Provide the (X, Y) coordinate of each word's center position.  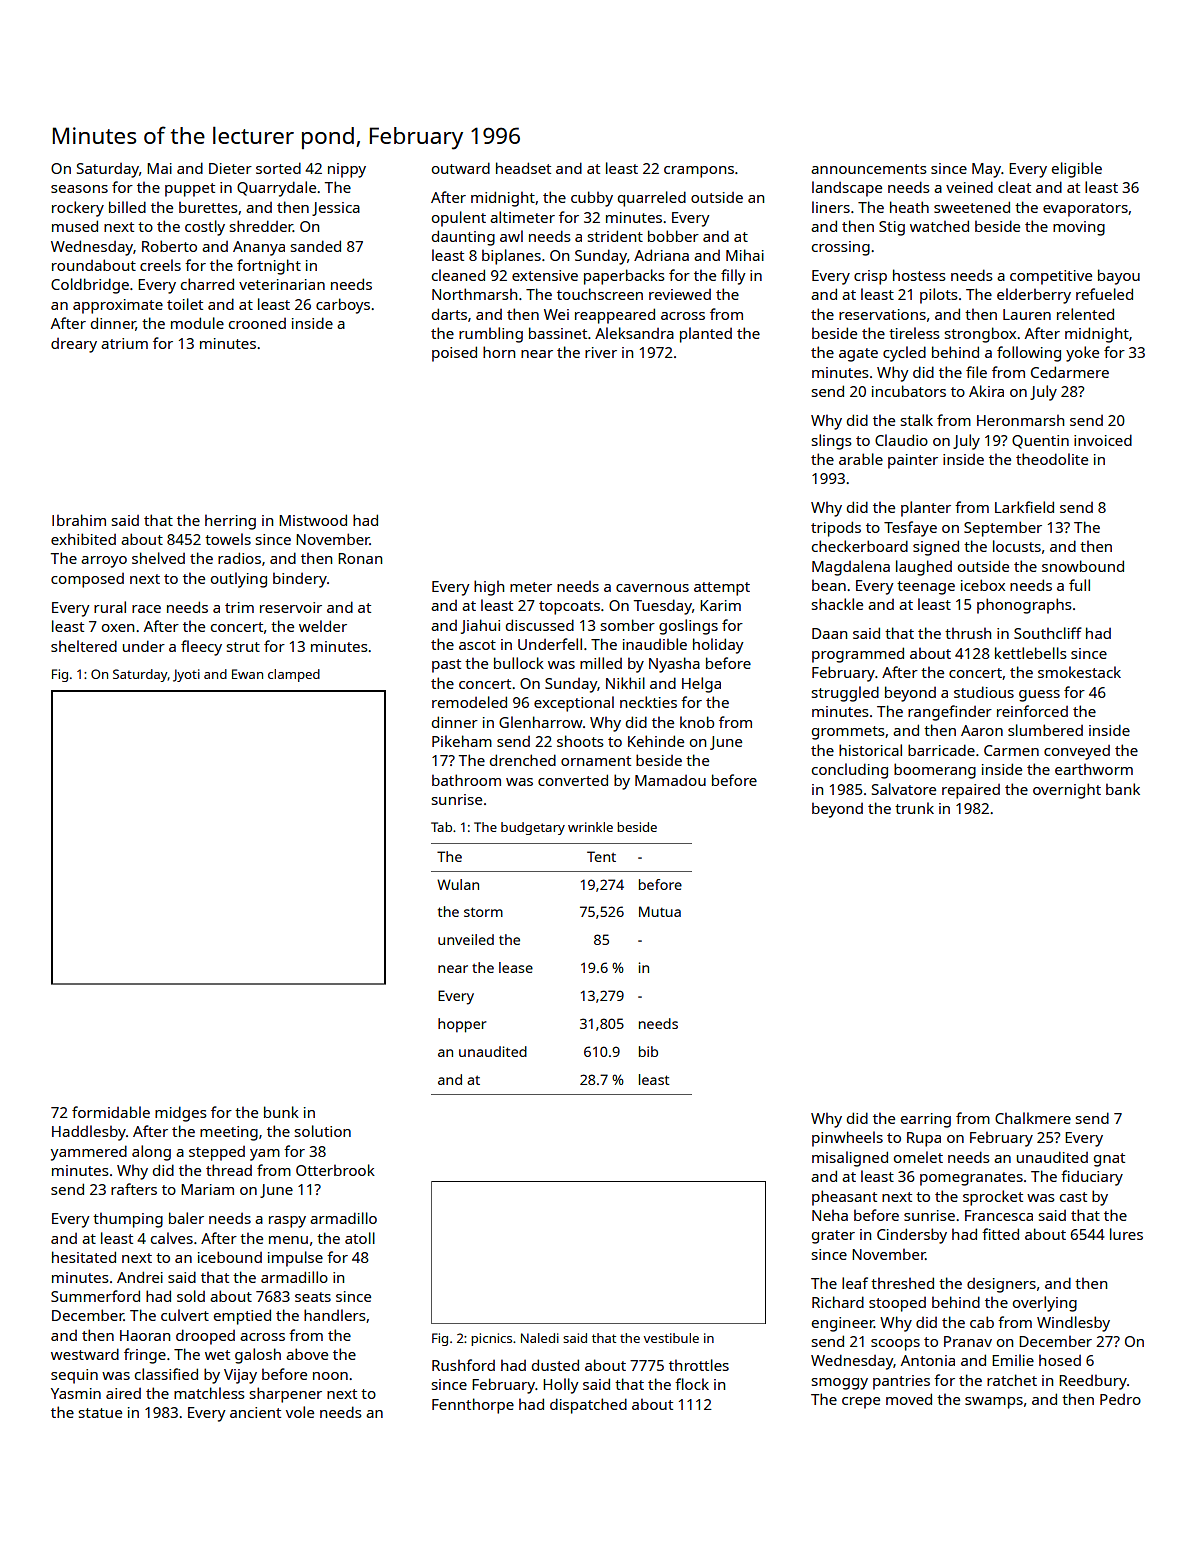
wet (217, 1355)
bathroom (466, 780)
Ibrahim (79, 520)
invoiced (1103, 440)
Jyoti (186, 675)
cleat (1014, 187)
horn (499, 352)
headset (523, 168)
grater (833, 1237)
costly (205, 228)
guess (1039, 696)
